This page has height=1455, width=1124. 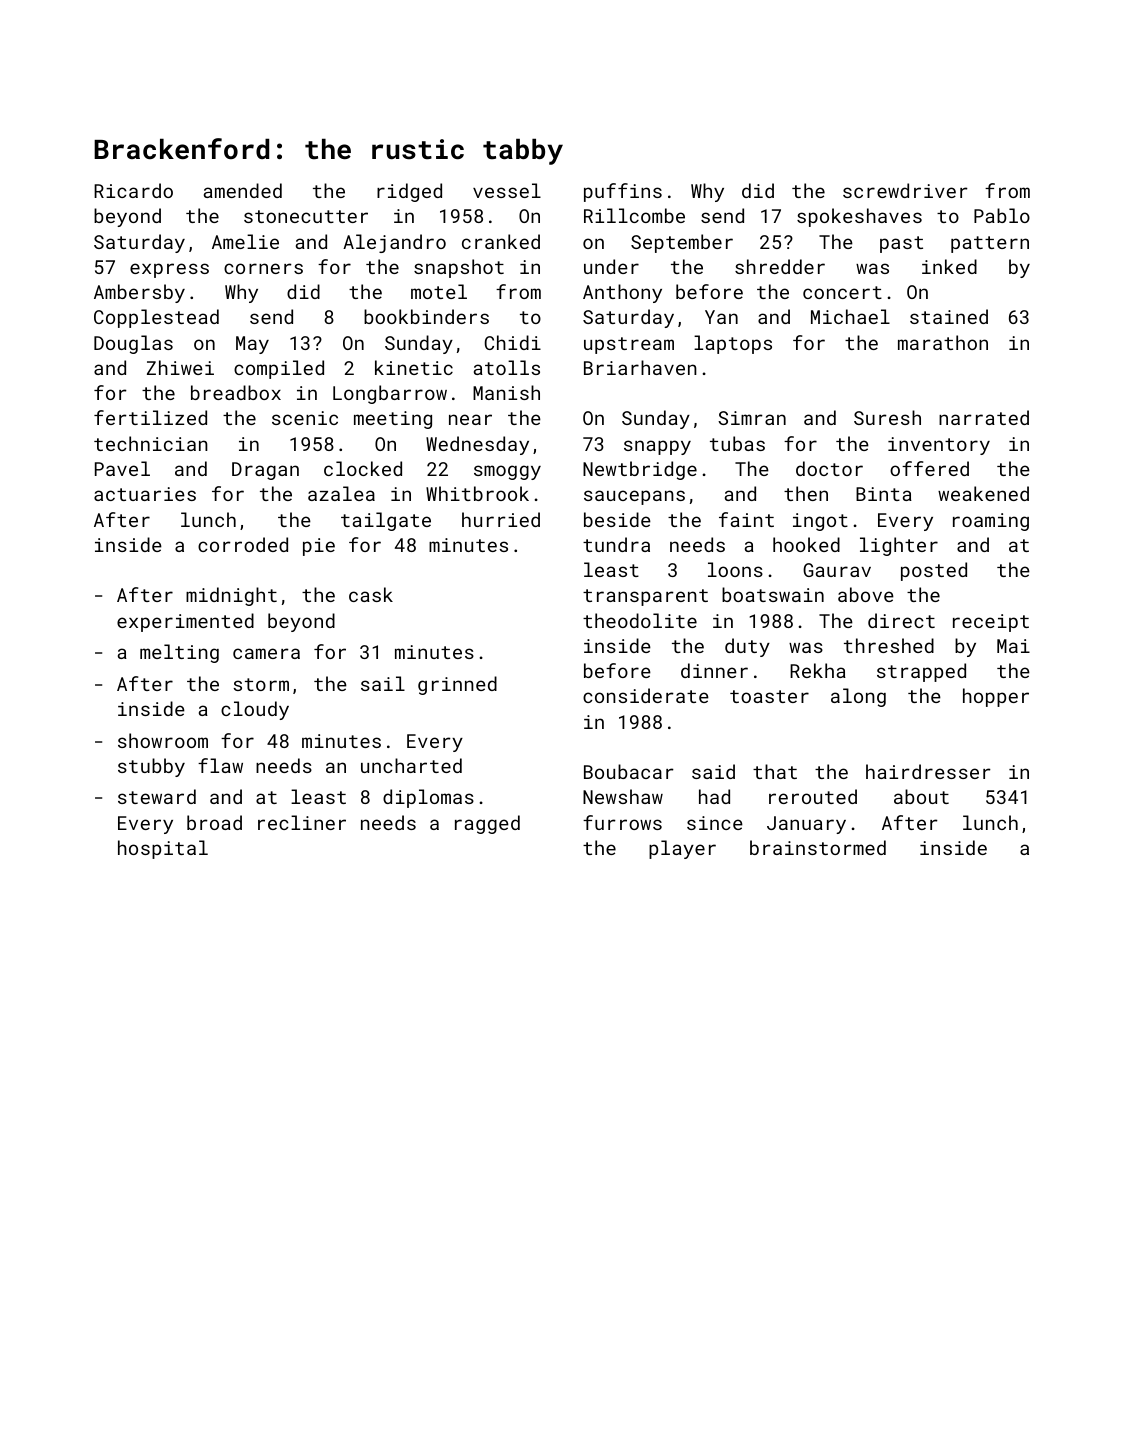 I want to click on Amelie, so click(x=245, y=241).
